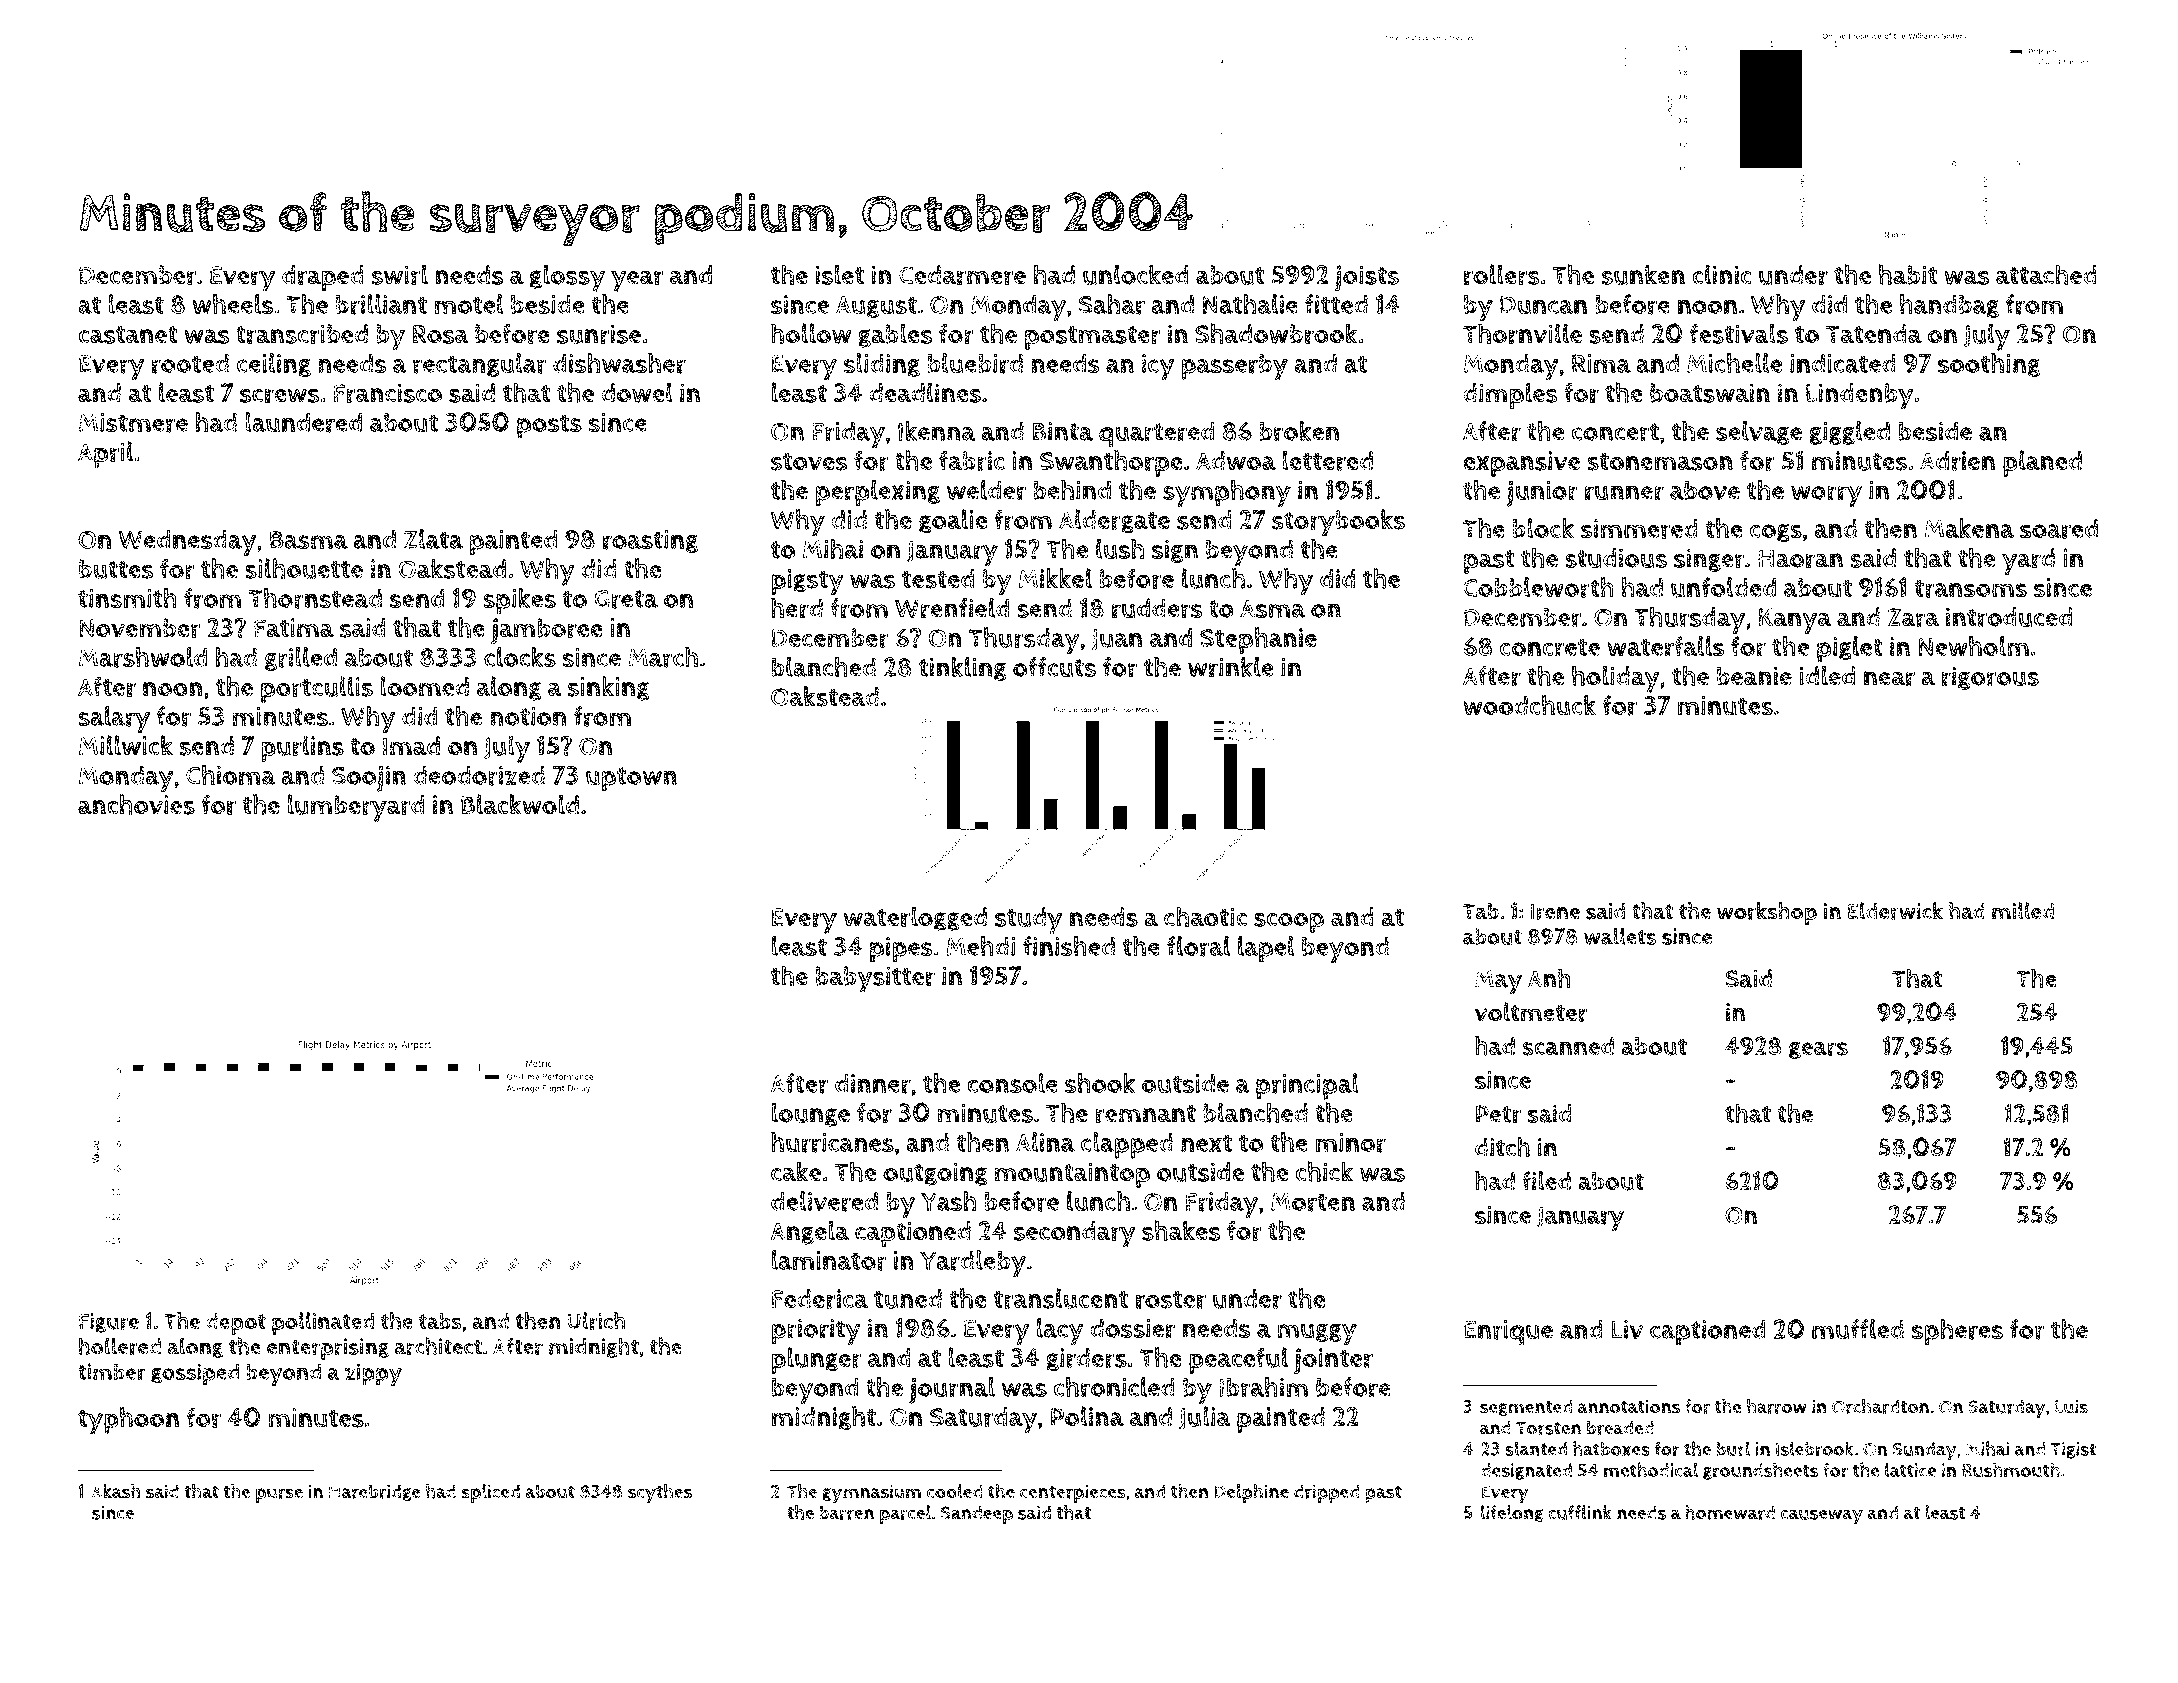 The width and height of the image is (2178, 1683). I want to click on castanet, so click(128, 335).
